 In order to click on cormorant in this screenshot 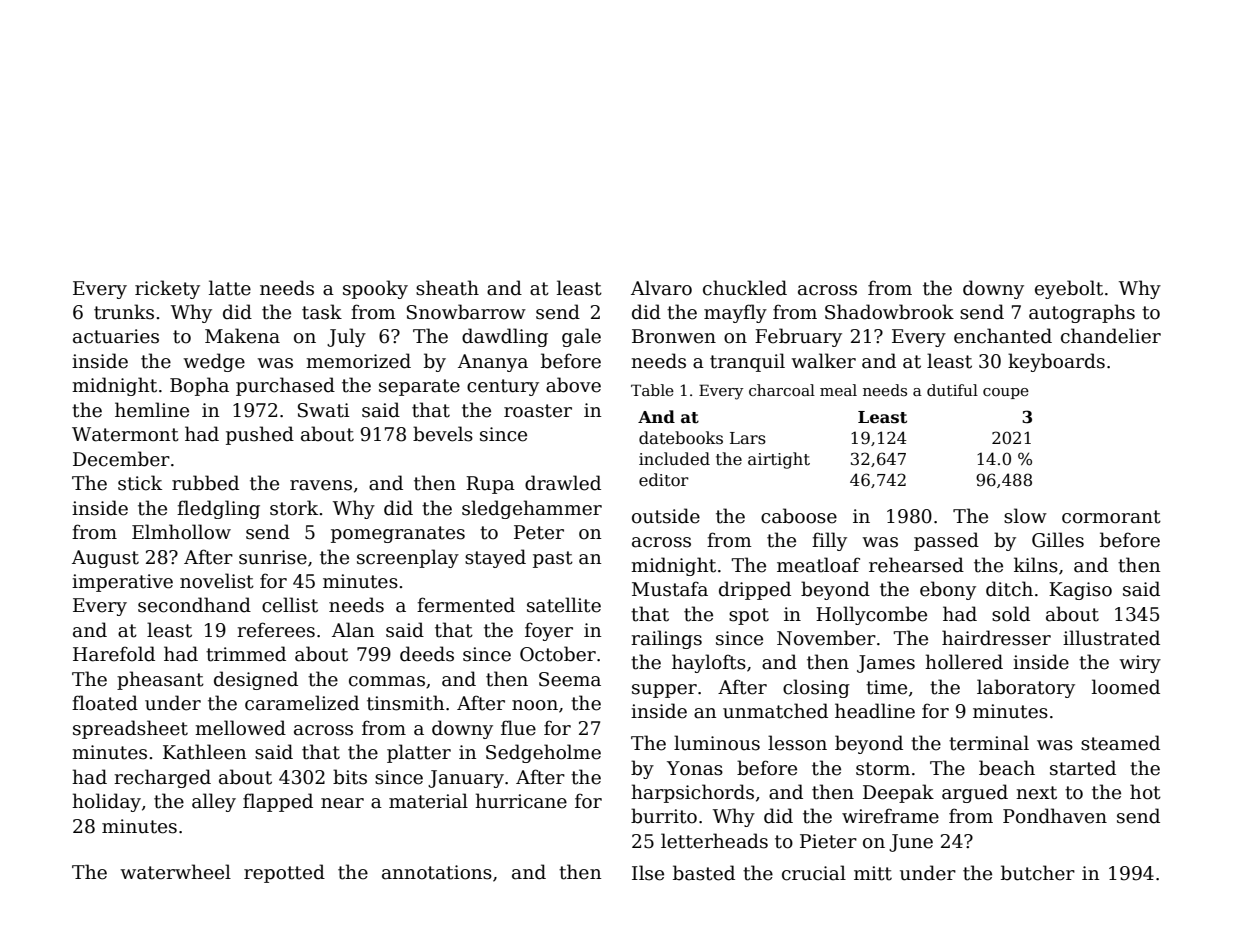, I will do `click(1111, 517)`.
